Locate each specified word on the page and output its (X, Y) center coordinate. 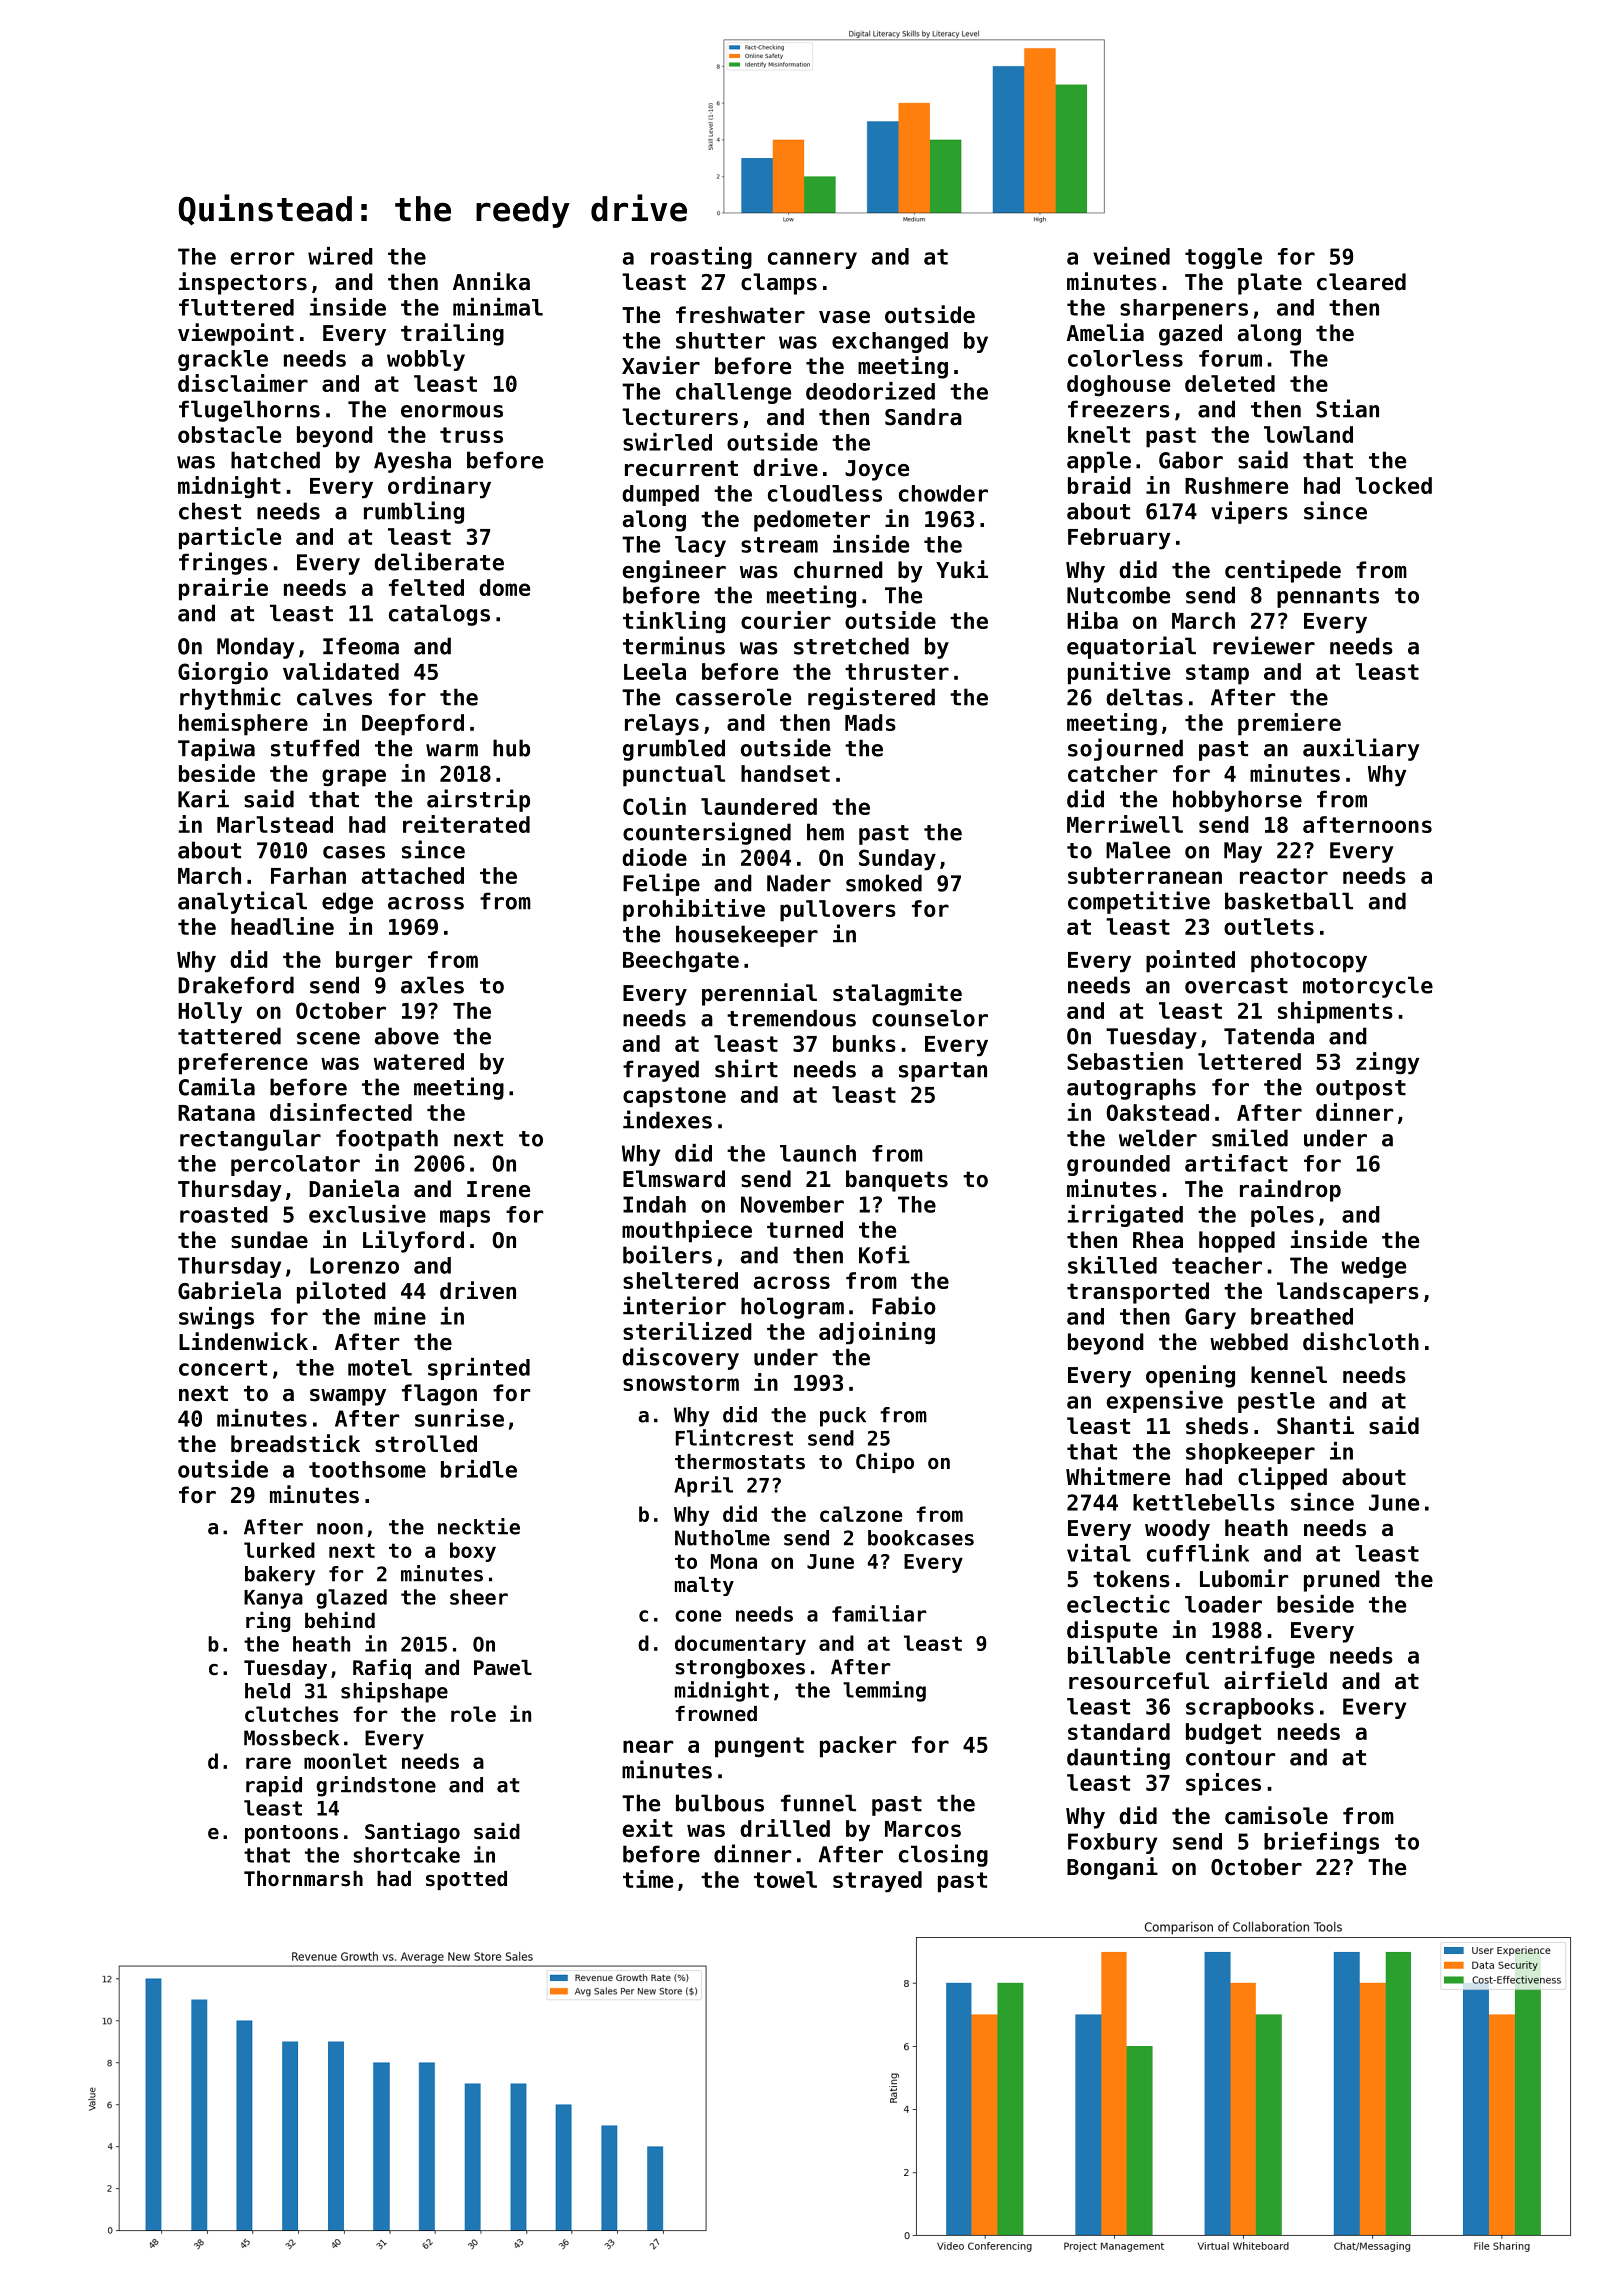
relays (662, 725)
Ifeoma (361, 646)
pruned (1342, 1581)
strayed (877, 1882)
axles (432, 985)
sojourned (1125, 749)
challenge (733, 393)
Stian (1347, 408)
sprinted (479, 1369)
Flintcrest (734, 1437)
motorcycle (1368, 987)
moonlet (345, 1761)
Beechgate (681, 962)
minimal (498, 307)
